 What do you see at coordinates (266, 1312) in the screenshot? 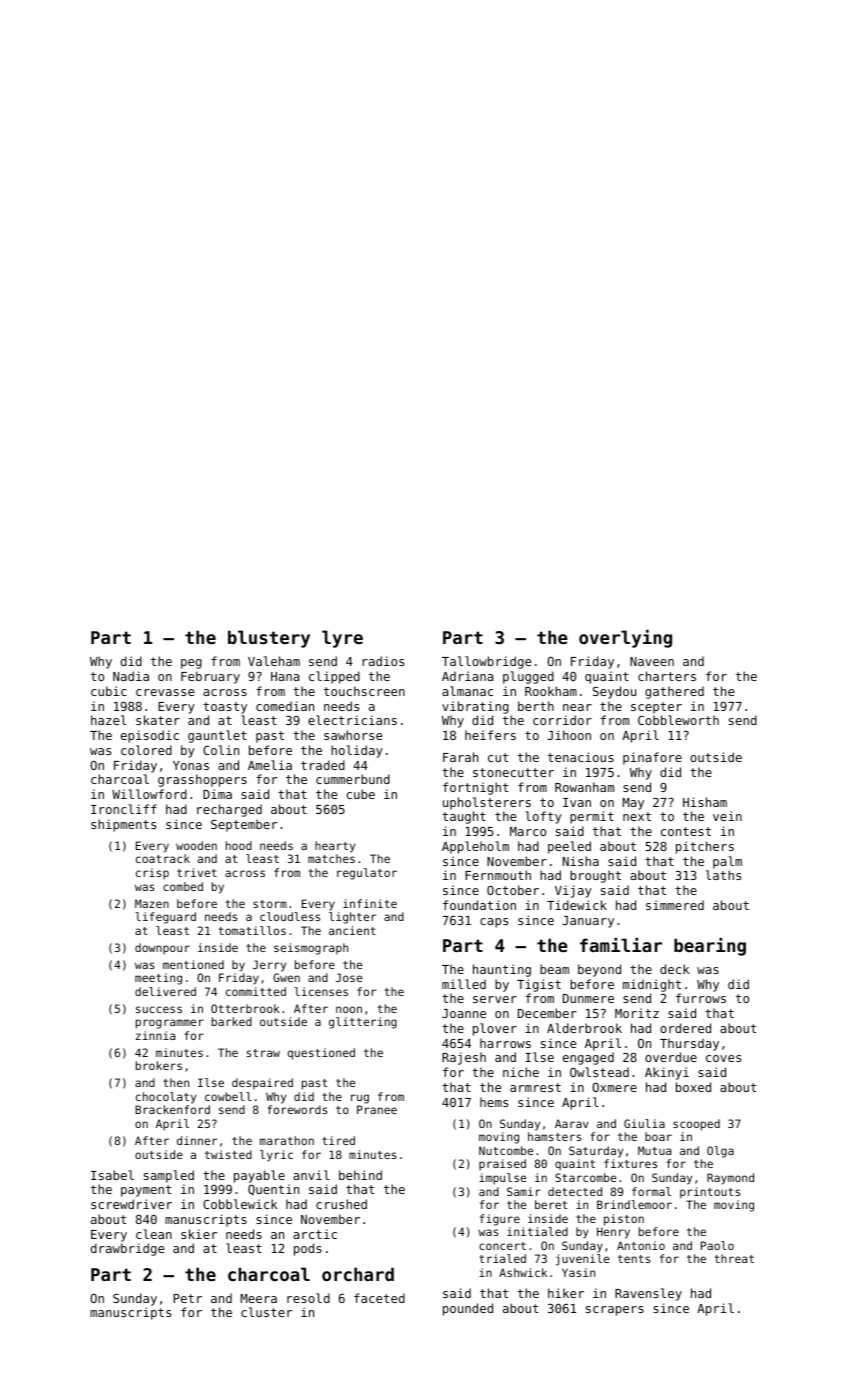
I see `cluster` at bounding box center [266, 1312].
